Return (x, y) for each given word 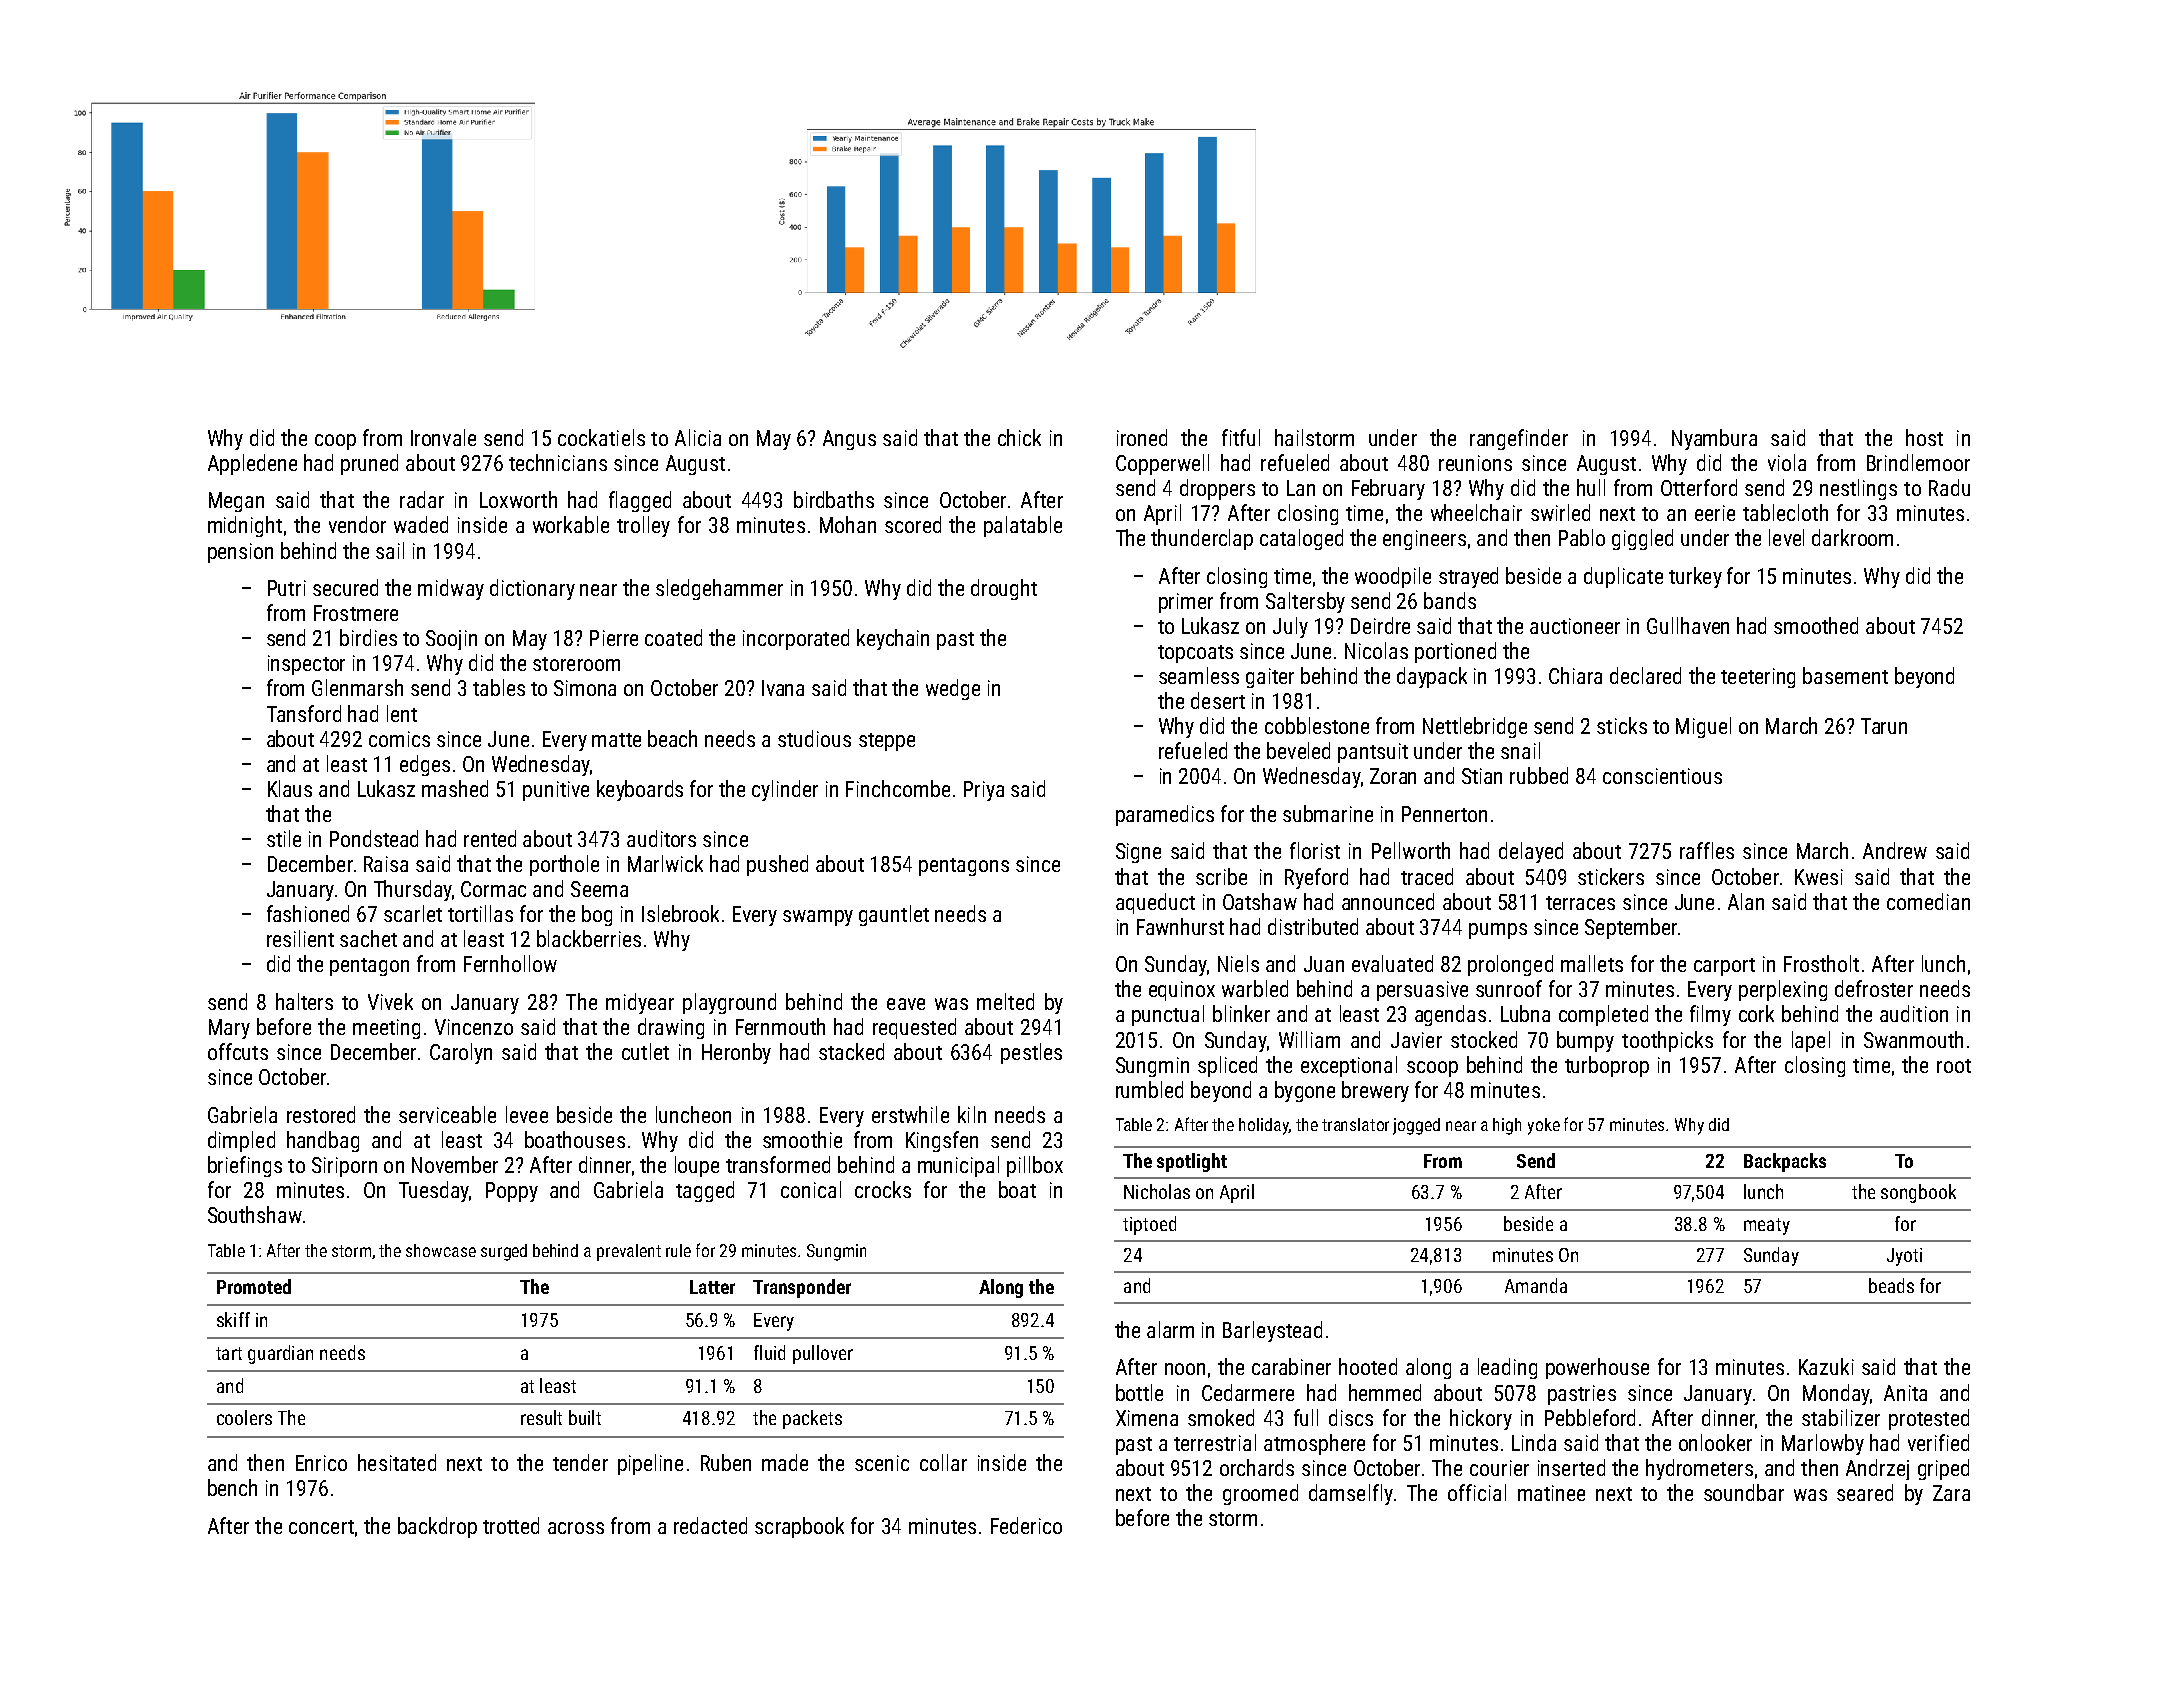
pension (240, 553)
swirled (1560, 512)
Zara (1951, 1493)
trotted (511, 1525)
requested (914, 1028)
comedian (1928, 901)
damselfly (1351, 1494)
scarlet (413, 913)
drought (1004, 589)
